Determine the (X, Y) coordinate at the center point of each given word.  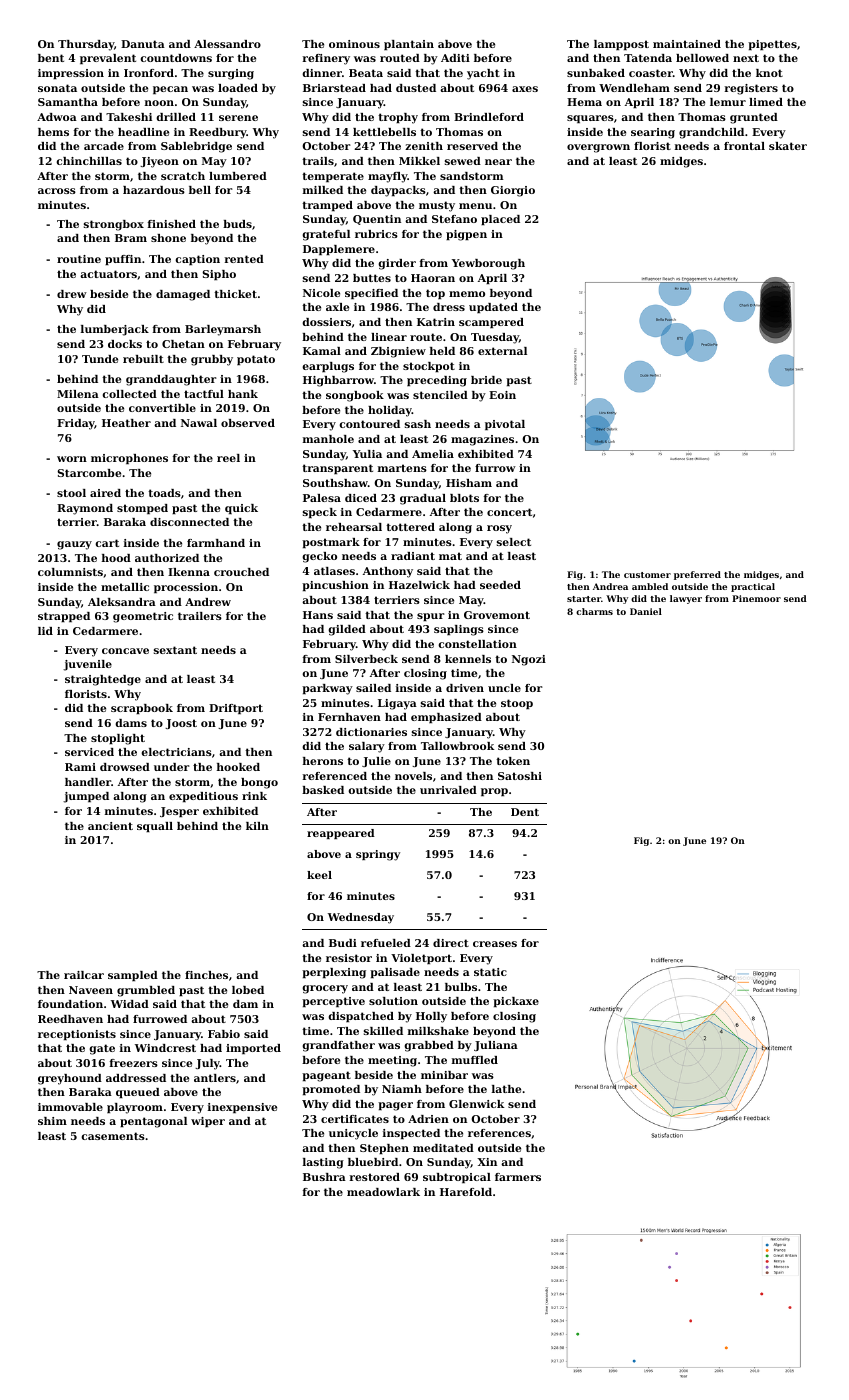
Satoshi (520, 776)
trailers (200, 616)
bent (51, 58)
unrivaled (448, 790)
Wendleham (634, 88)
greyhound (70, 1079)
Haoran (433, 278)
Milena (78, 394)
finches (206, 975)
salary (367, 747)
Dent (525, 812)
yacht (483, 74)
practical (753, 587)
